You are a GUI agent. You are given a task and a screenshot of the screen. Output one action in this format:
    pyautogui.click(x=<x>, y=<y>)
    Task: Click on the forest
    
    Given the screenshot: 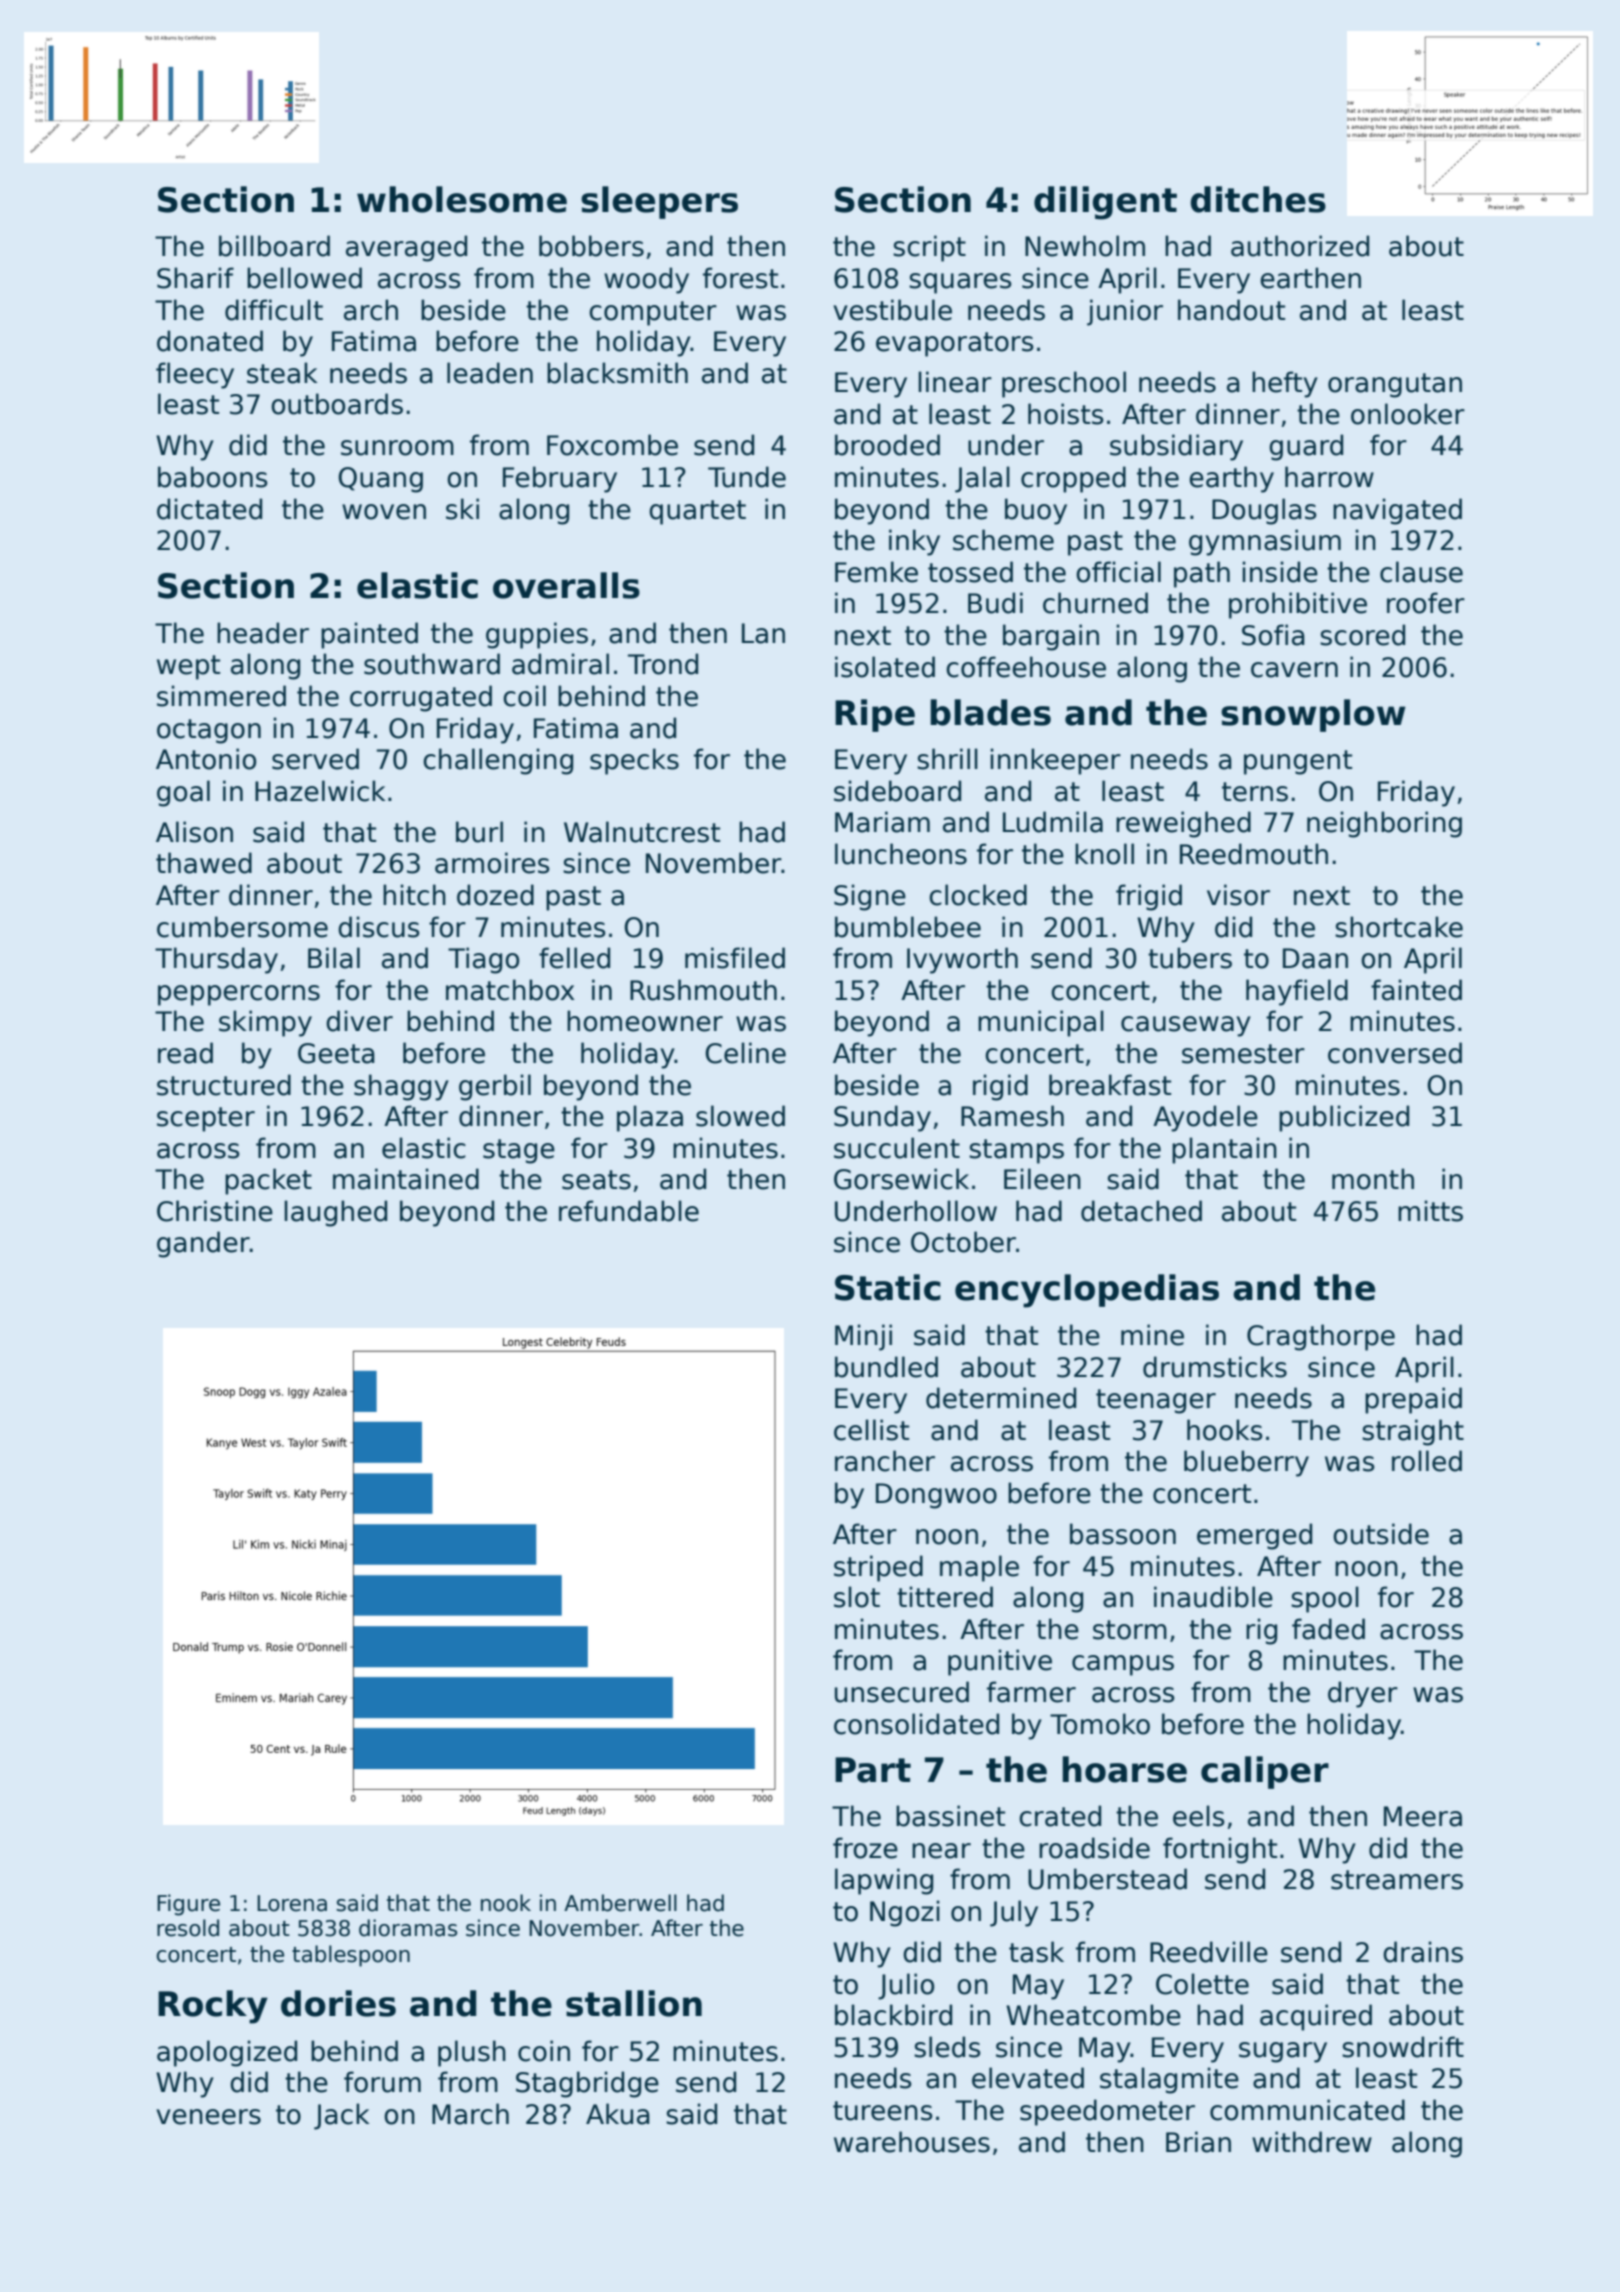 What is the action you would take?
    pyautogui.click(x=740, y=278)
